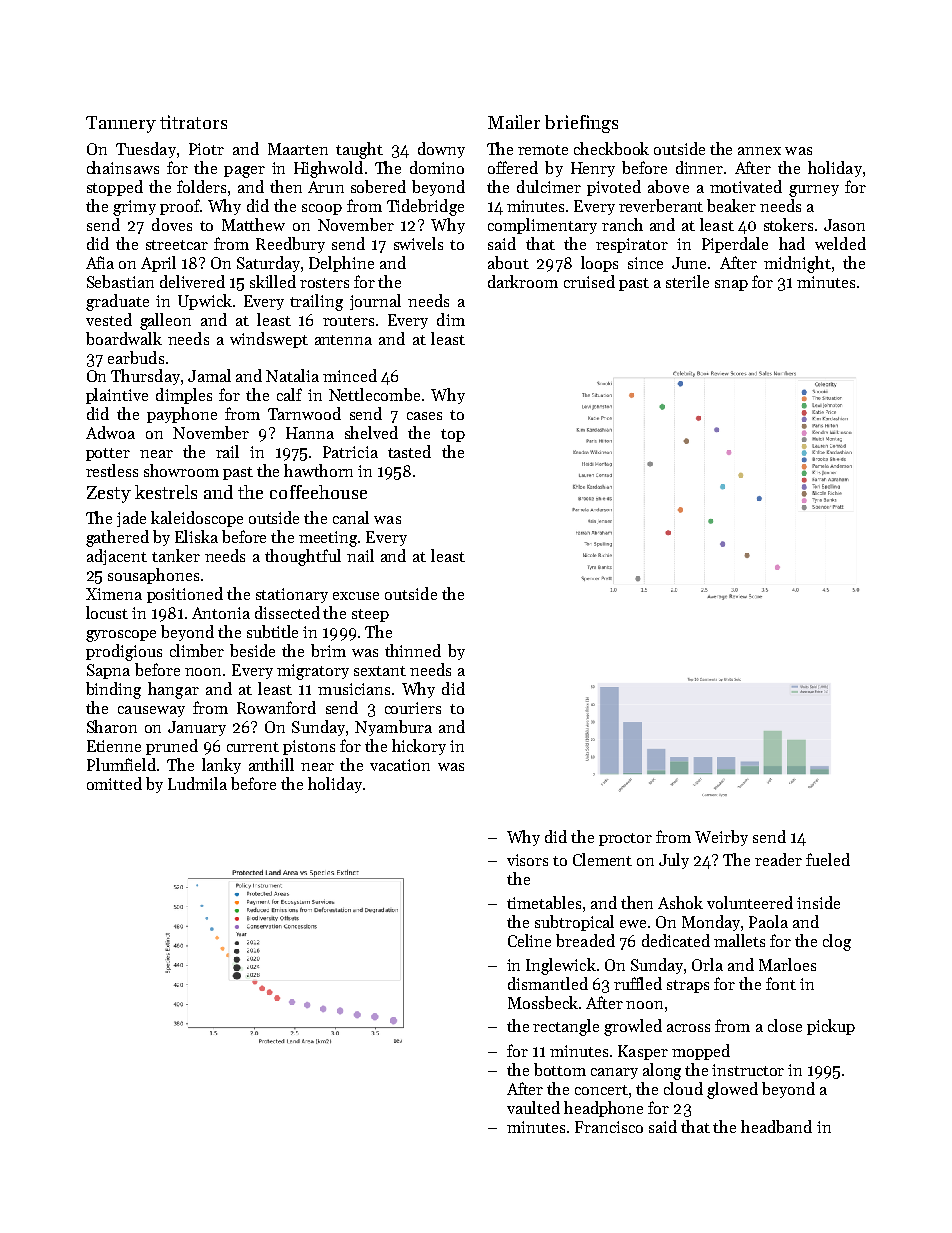 The height and width of the image is (1233, 952). I want to click on Ludmila, so click(197, 783).
